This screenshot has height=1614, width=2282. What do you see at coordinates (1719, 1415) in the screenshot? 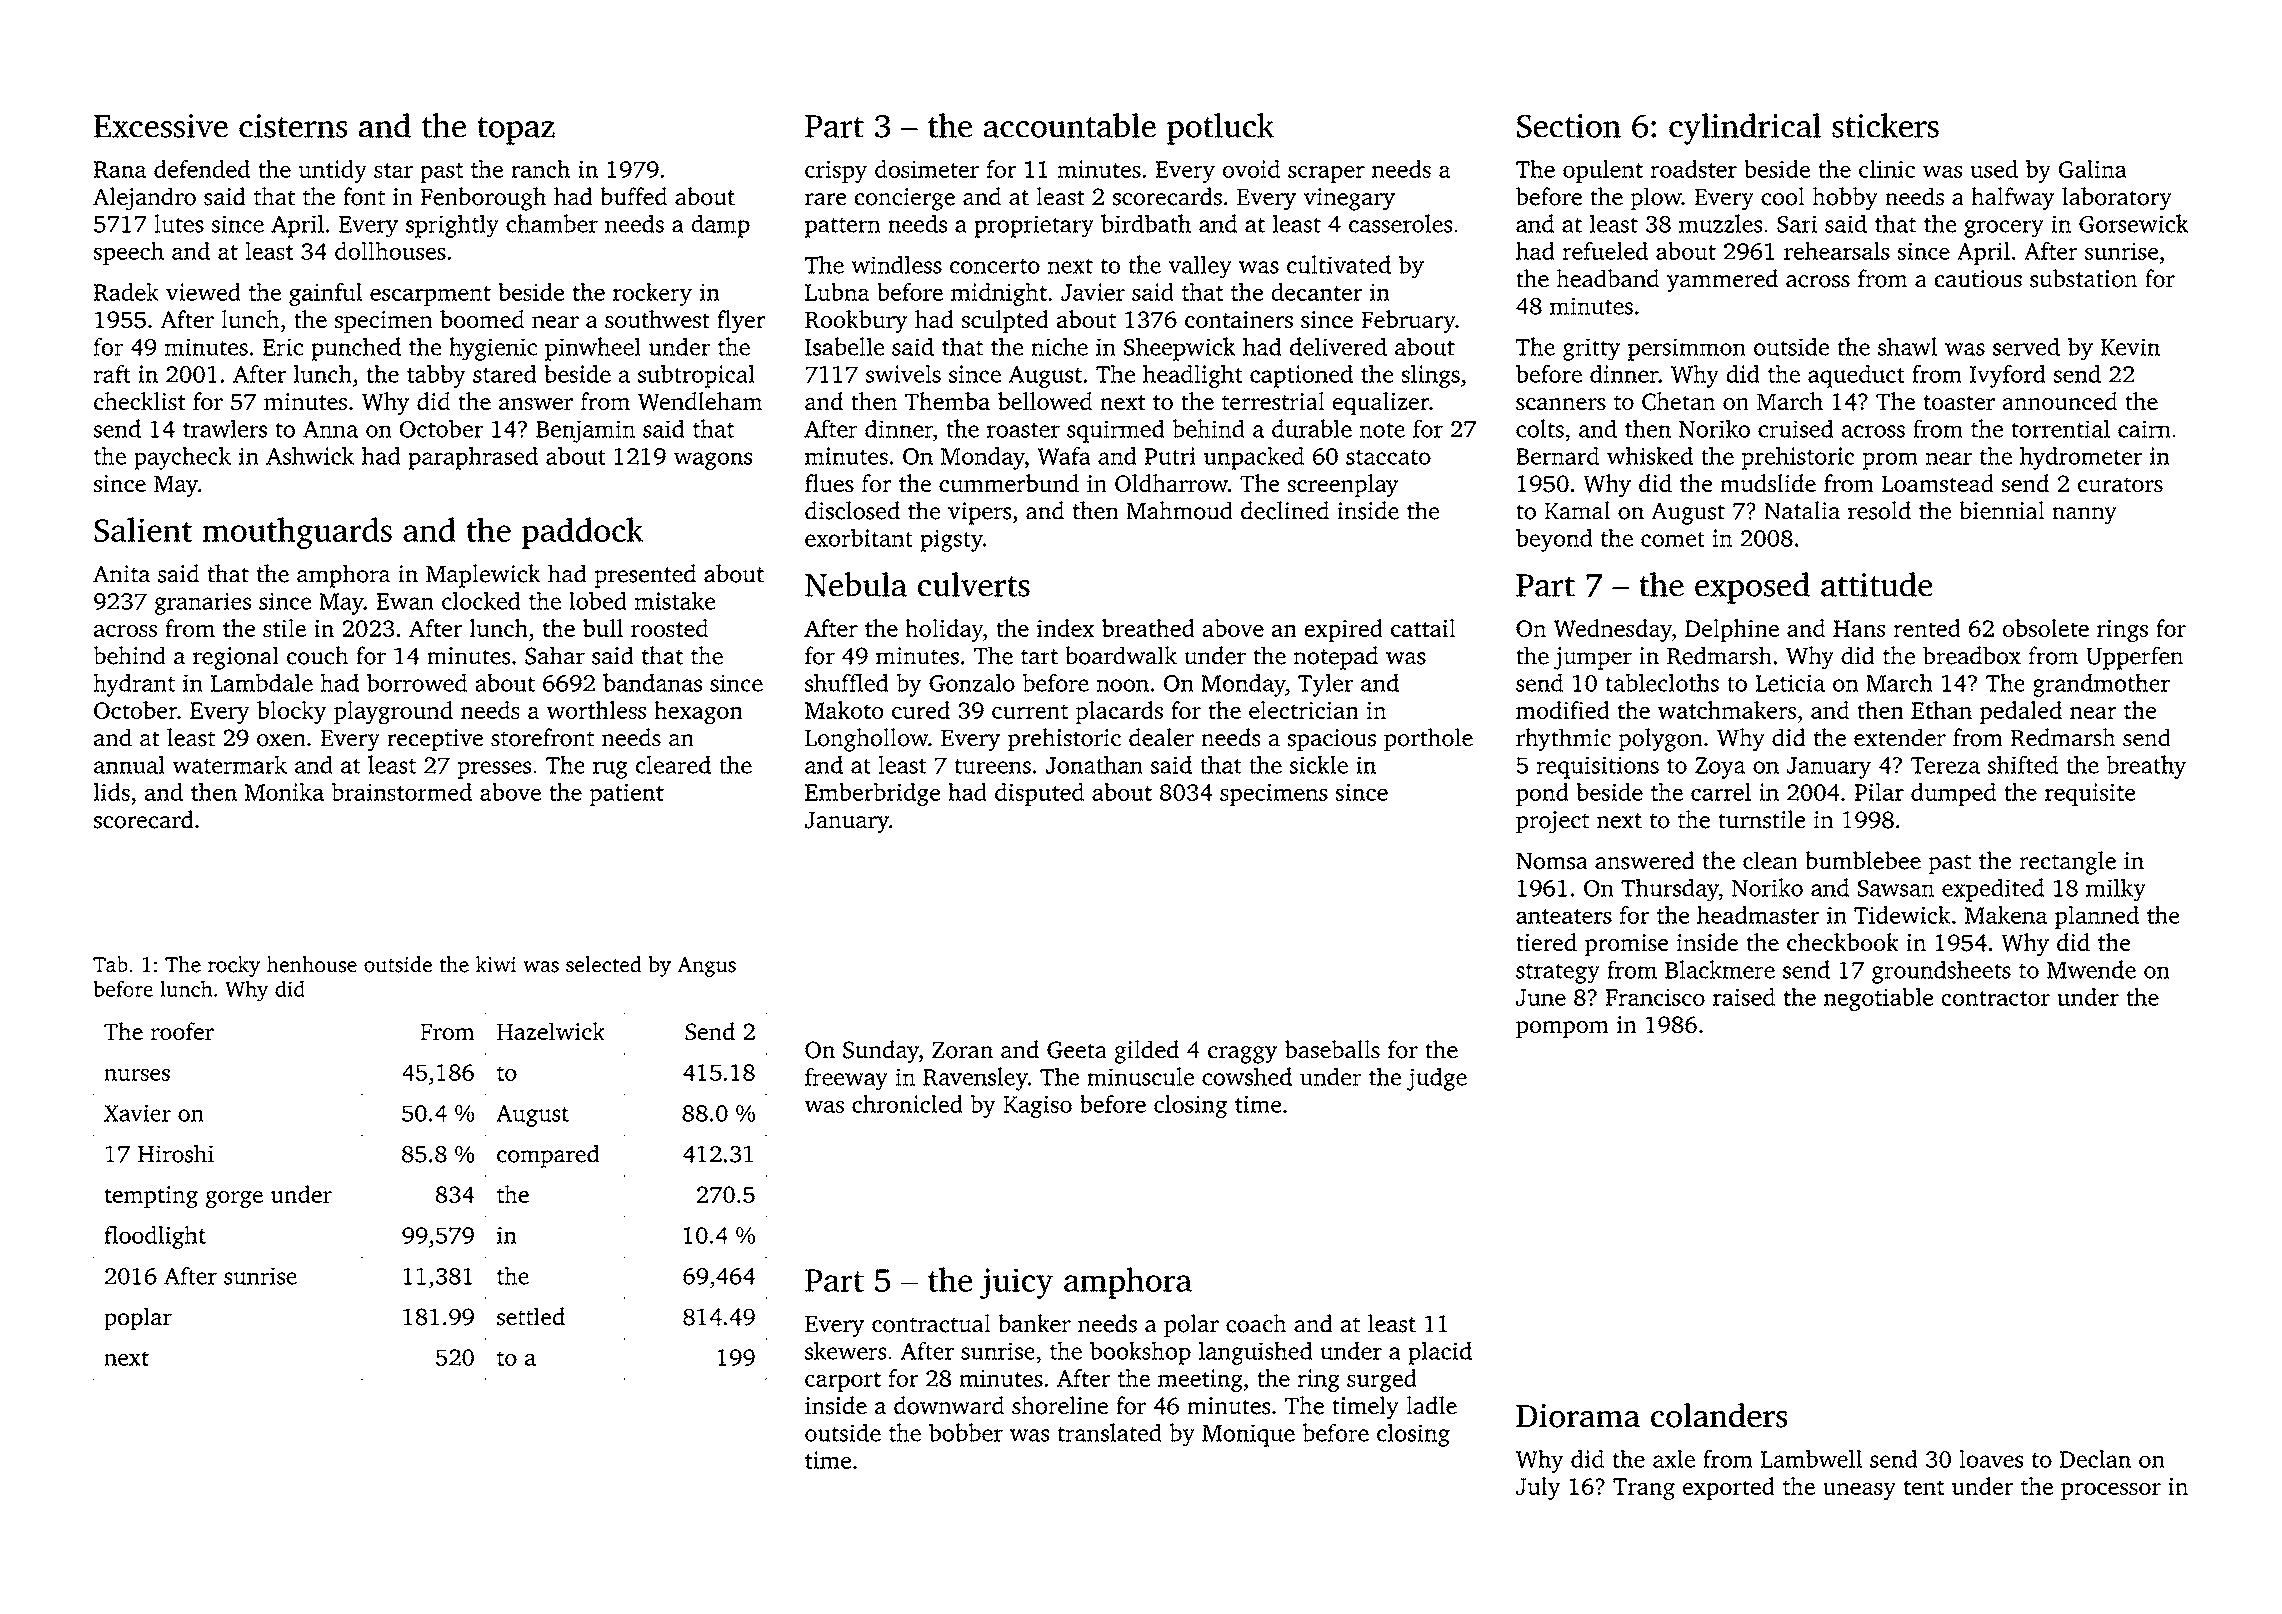
I see `colanders` at bounding box center [1719, 1415].
